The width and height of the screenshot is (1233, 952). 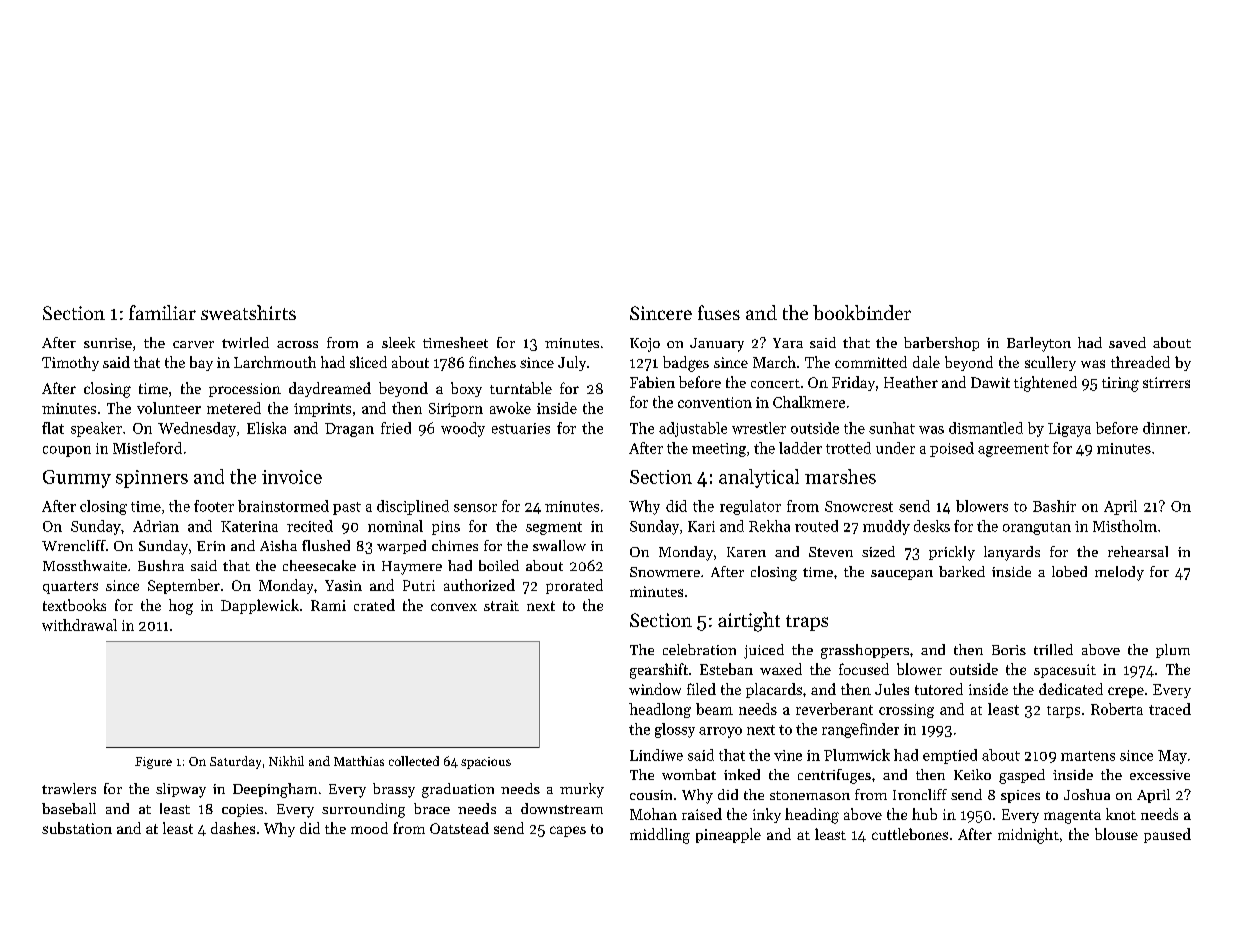 What do you see at coordinates (96, 429) in the screenshot?
I see `speaker` at bounding box center [96, 429].
